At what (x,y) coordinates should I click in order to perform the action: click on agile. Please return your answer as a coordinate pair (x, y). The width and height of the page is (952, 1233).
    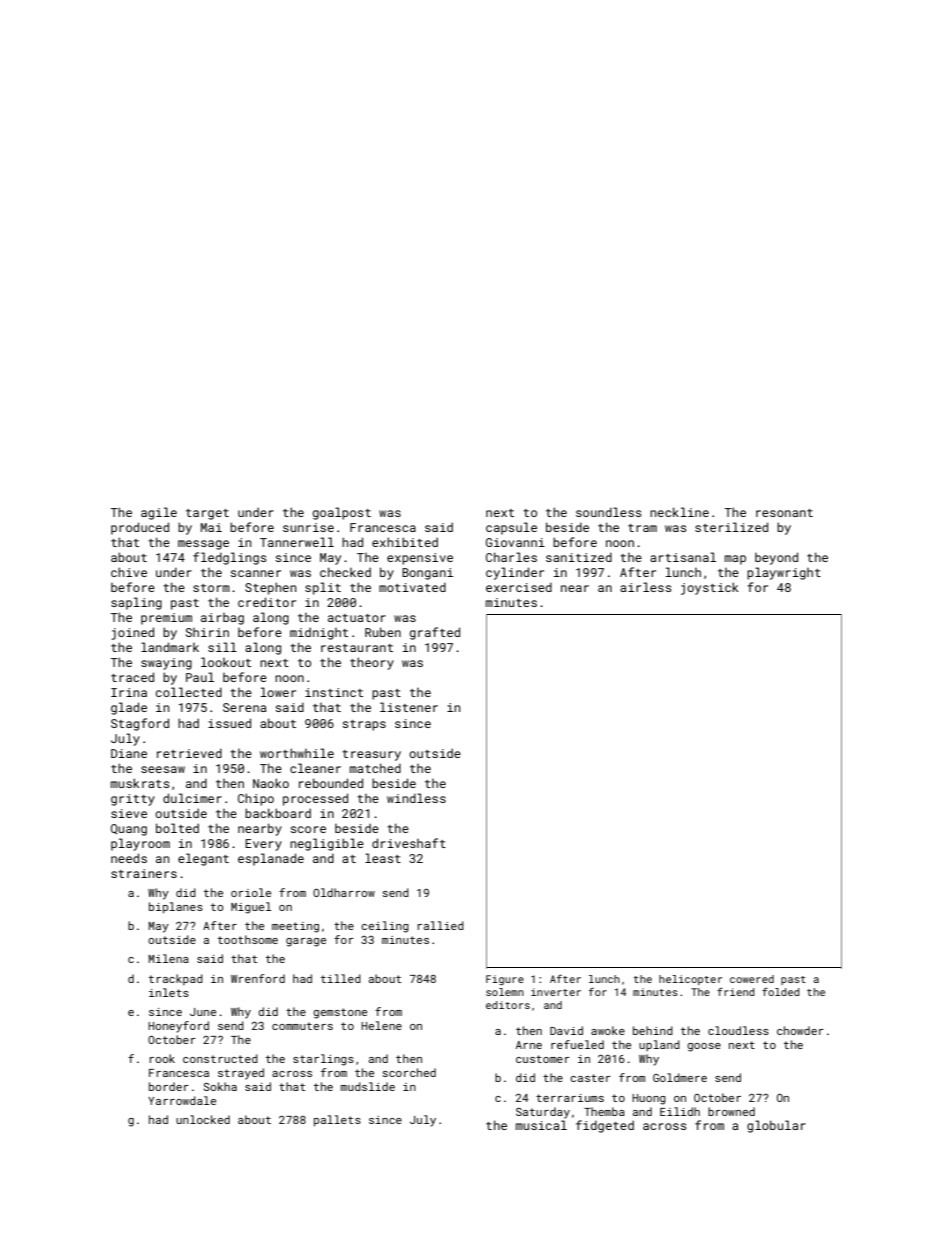
    Looking at the image, I should click on (159, 513).
